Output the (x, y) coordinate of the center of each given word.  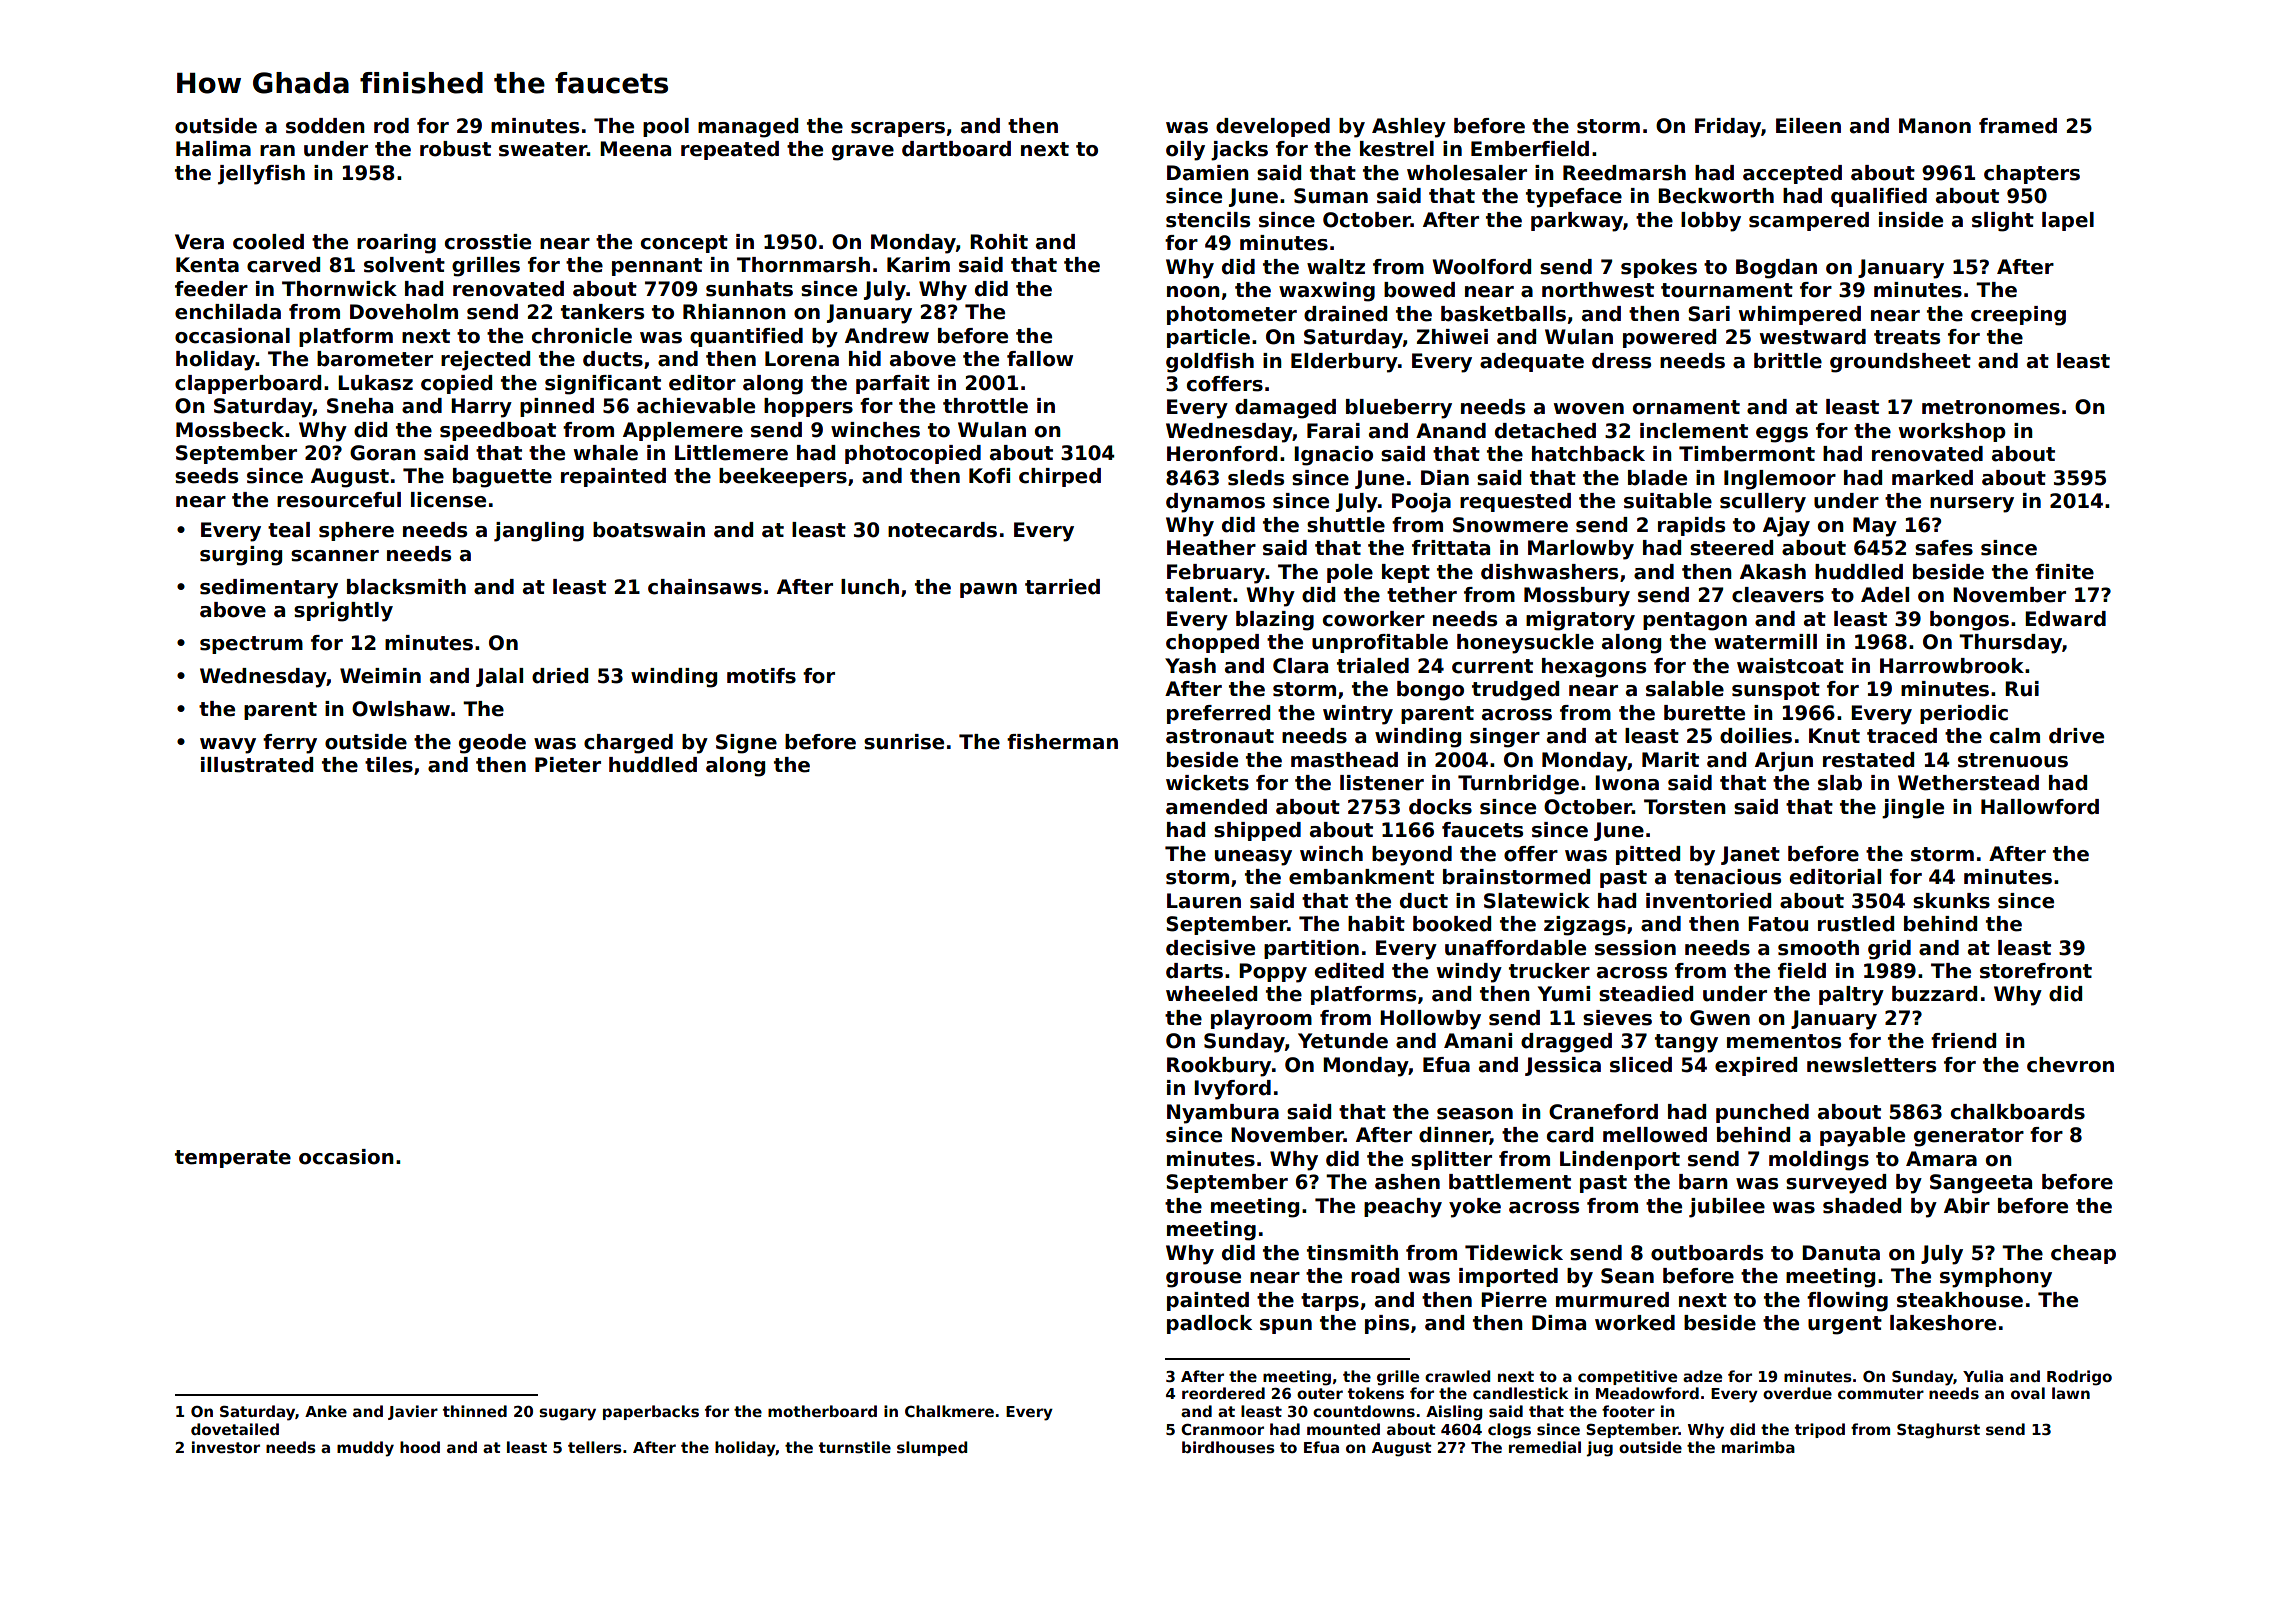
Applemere (683, 431)
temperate (233, 1159)
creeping (2018, 316)
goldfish (1210, 363)
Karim (918, 265)
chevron (2070, 1065)
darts (1194, 971)
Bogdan (1776, 269)
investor (226, 1447)
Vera (199, 242)
